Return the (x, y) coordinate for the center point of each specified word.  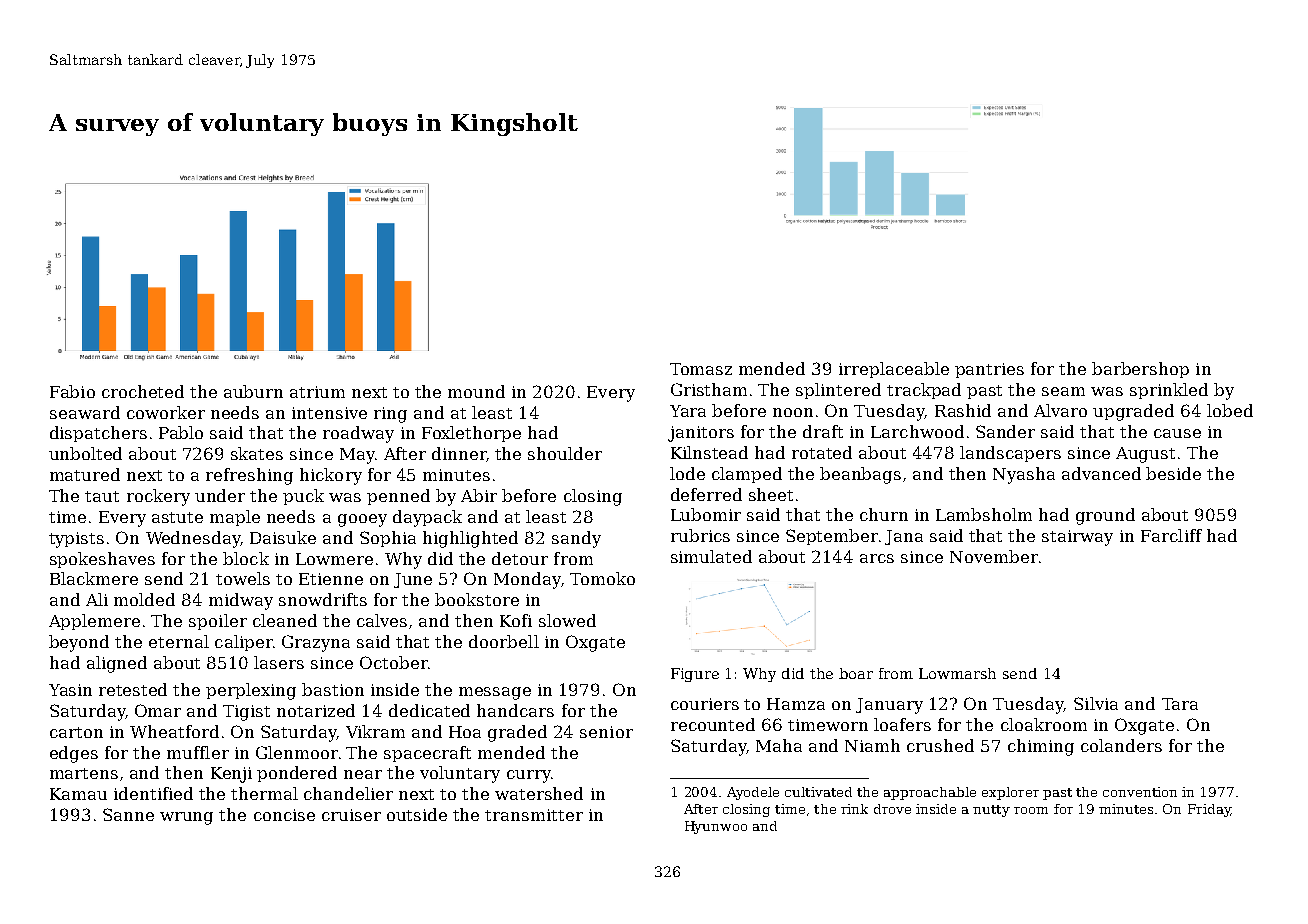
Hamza (796, 704)
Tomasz (701, 369)
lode (687, 473)
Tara (1180, 704)
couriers (705, 704)
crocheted (143, 391)
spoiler (218, 622)
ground (1105, 516)
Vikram (375, 731)
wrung (186, 818)
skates (257, 453)
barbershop (1140, 370)
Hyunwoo (716, 827)
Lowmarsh (957, 673)
